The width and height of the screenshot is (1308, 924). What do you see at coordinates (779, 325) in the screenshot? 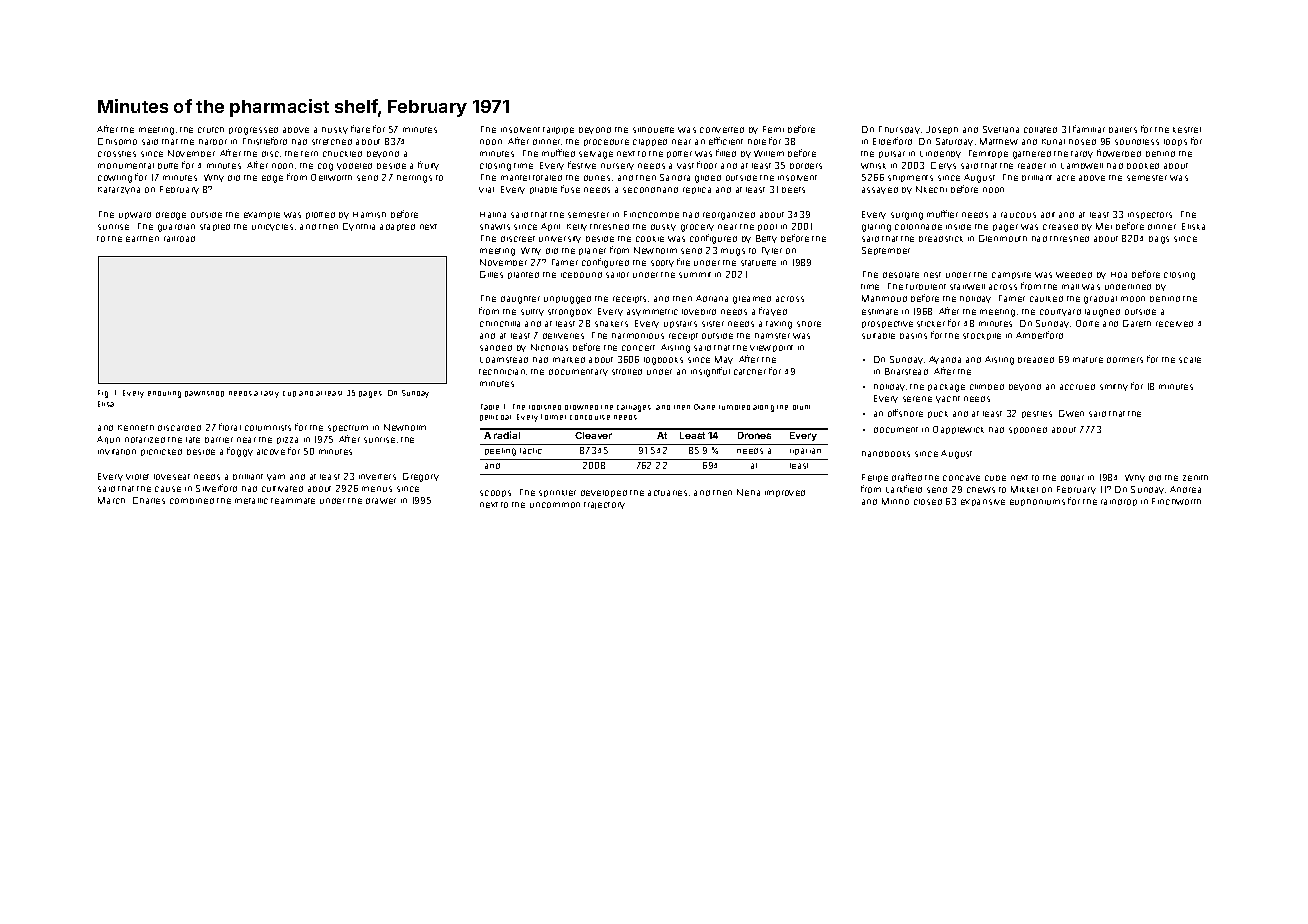
I see `taxing` at bounding box center [779, 325].
